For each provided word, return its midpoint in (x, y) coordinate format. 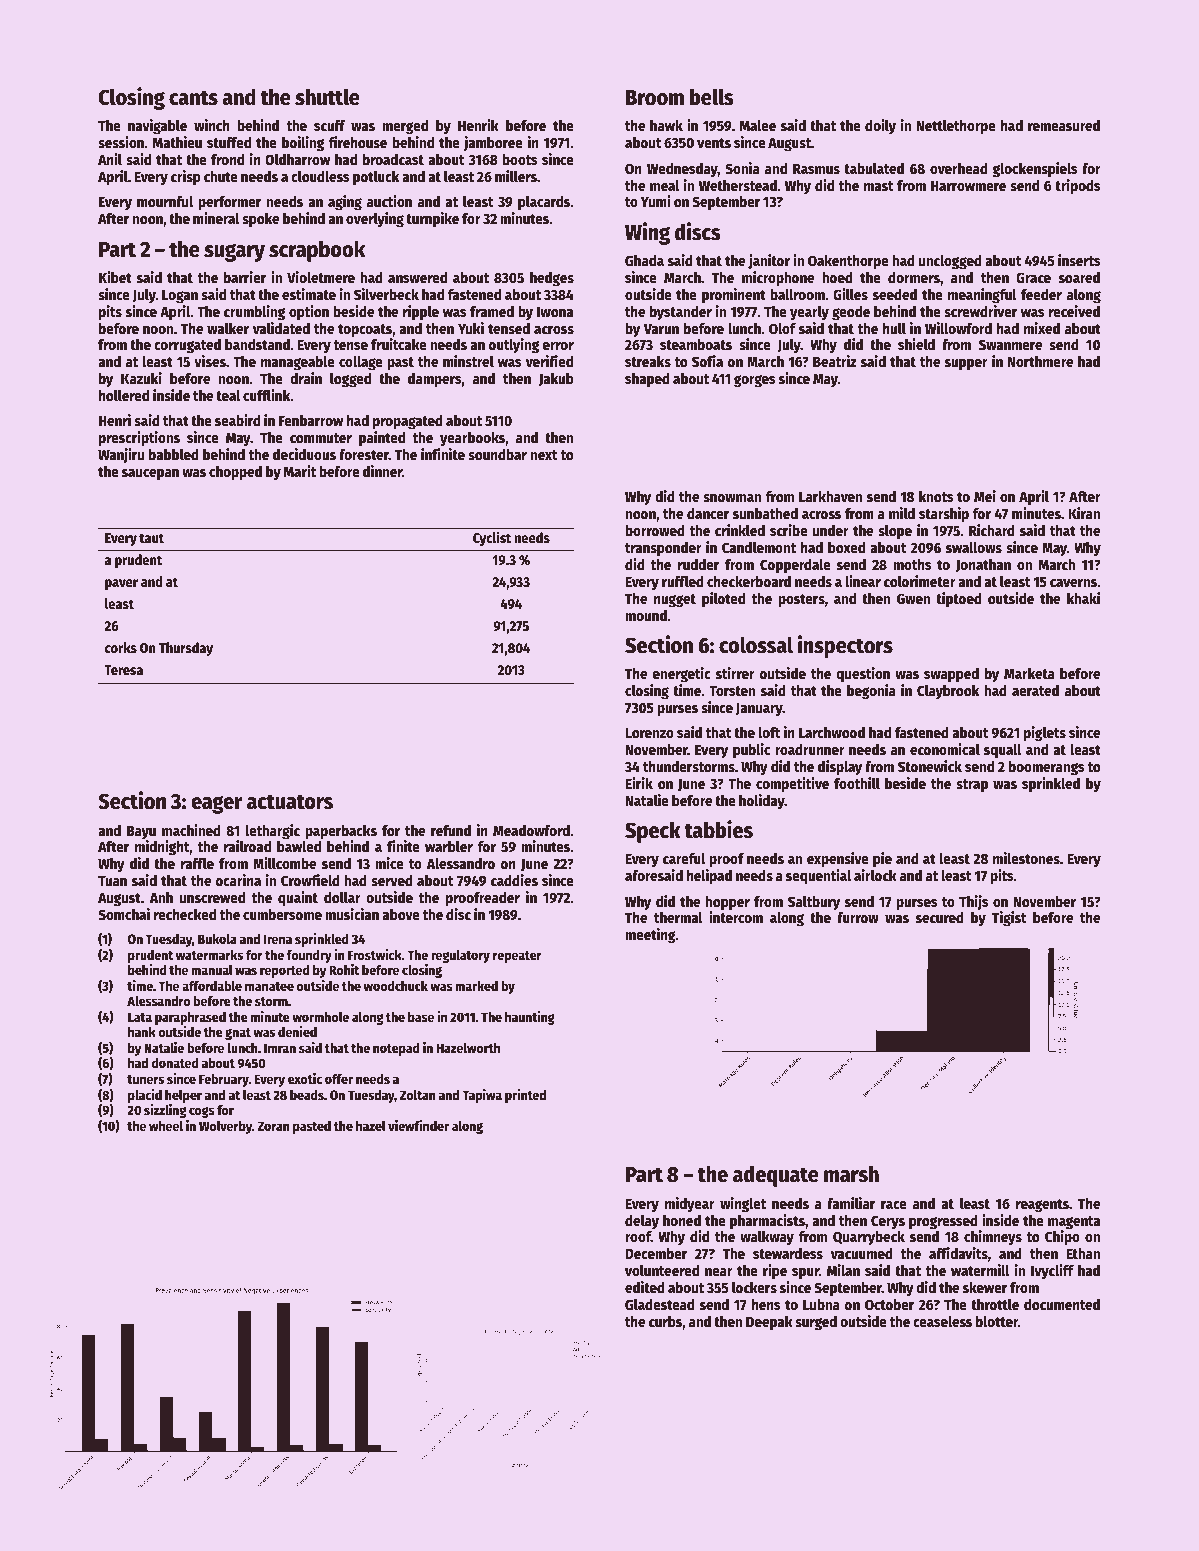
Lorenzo (649, 733)
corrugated (187, 346)
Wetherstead (738, 186)
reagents (1042, 1206)
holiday (762, 801)
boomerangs (1047, 768)
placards (544, 203)
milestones (1026, 858)
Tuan (112, 881)
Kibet (115, 277)
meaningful (982, 296)
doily (880, 126)
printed (525, 1096)
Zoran (273, 1126)
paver (121, 584)
